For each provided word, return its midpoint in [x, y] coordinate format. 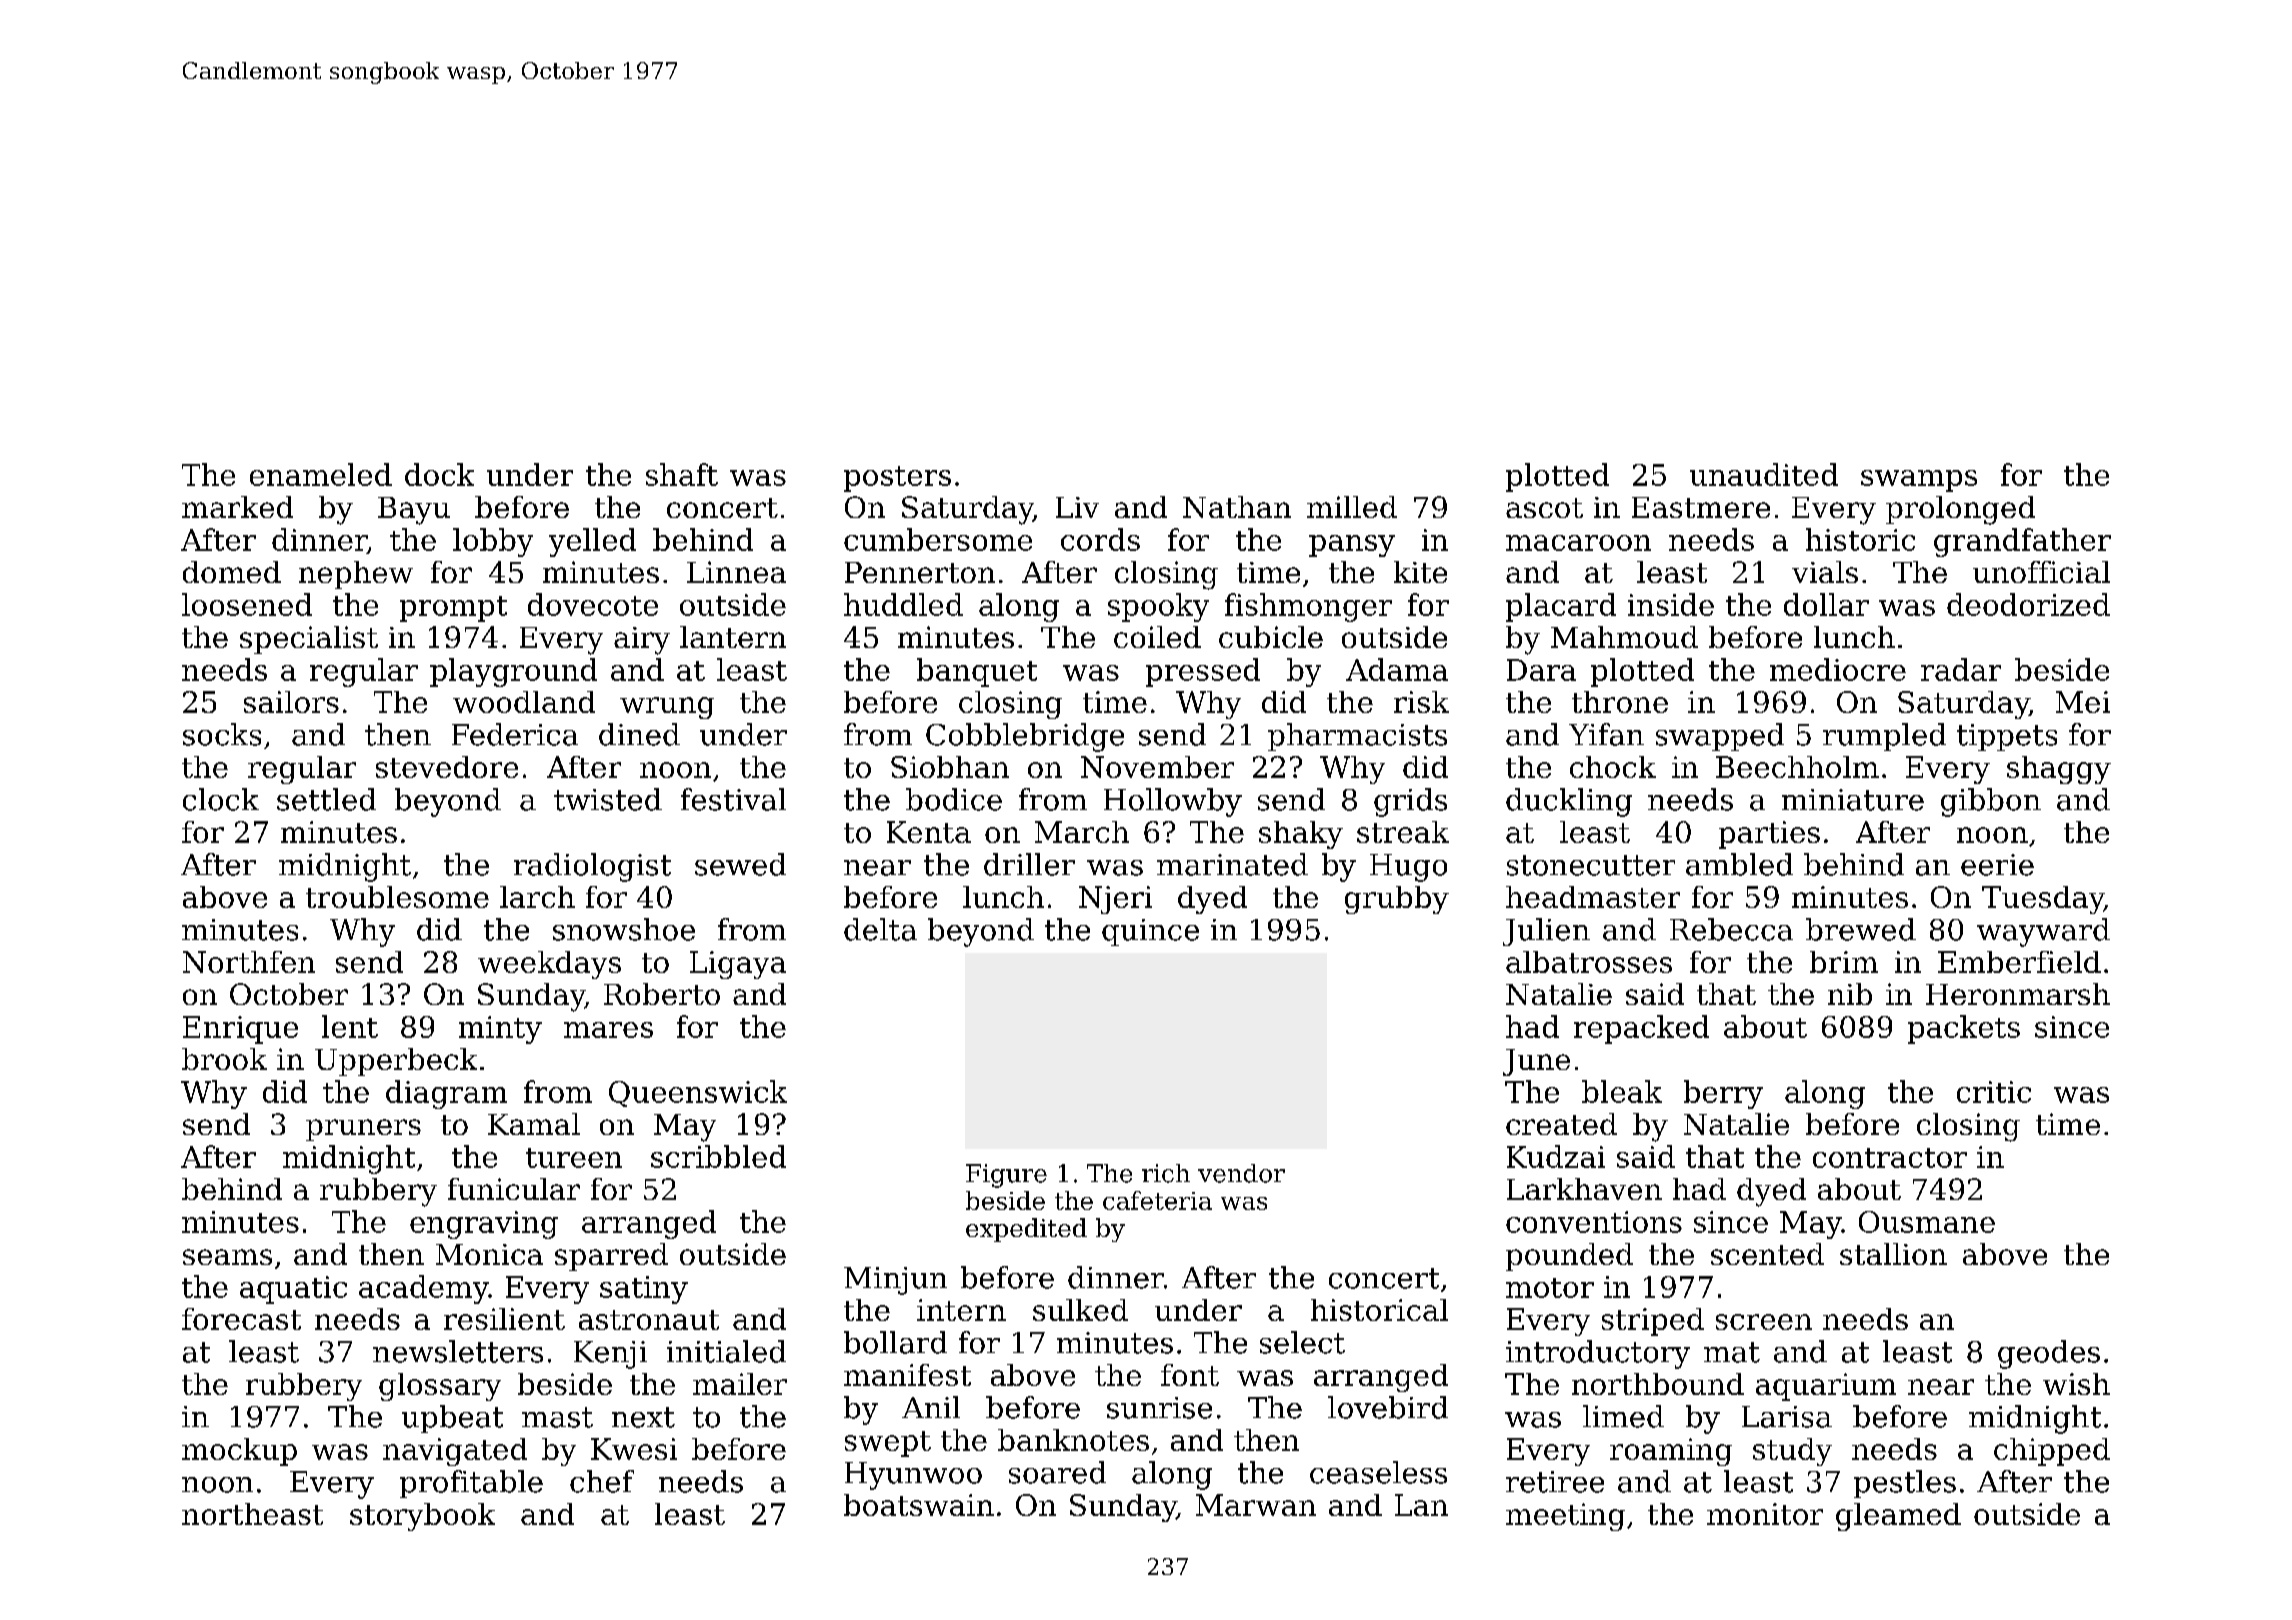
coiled [1157, 637]
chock [1613, 767]
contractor [1890, 1158]
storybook [422, 1517]
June [1536, 1062]
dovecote [593, 604]
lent [350, 1026]
